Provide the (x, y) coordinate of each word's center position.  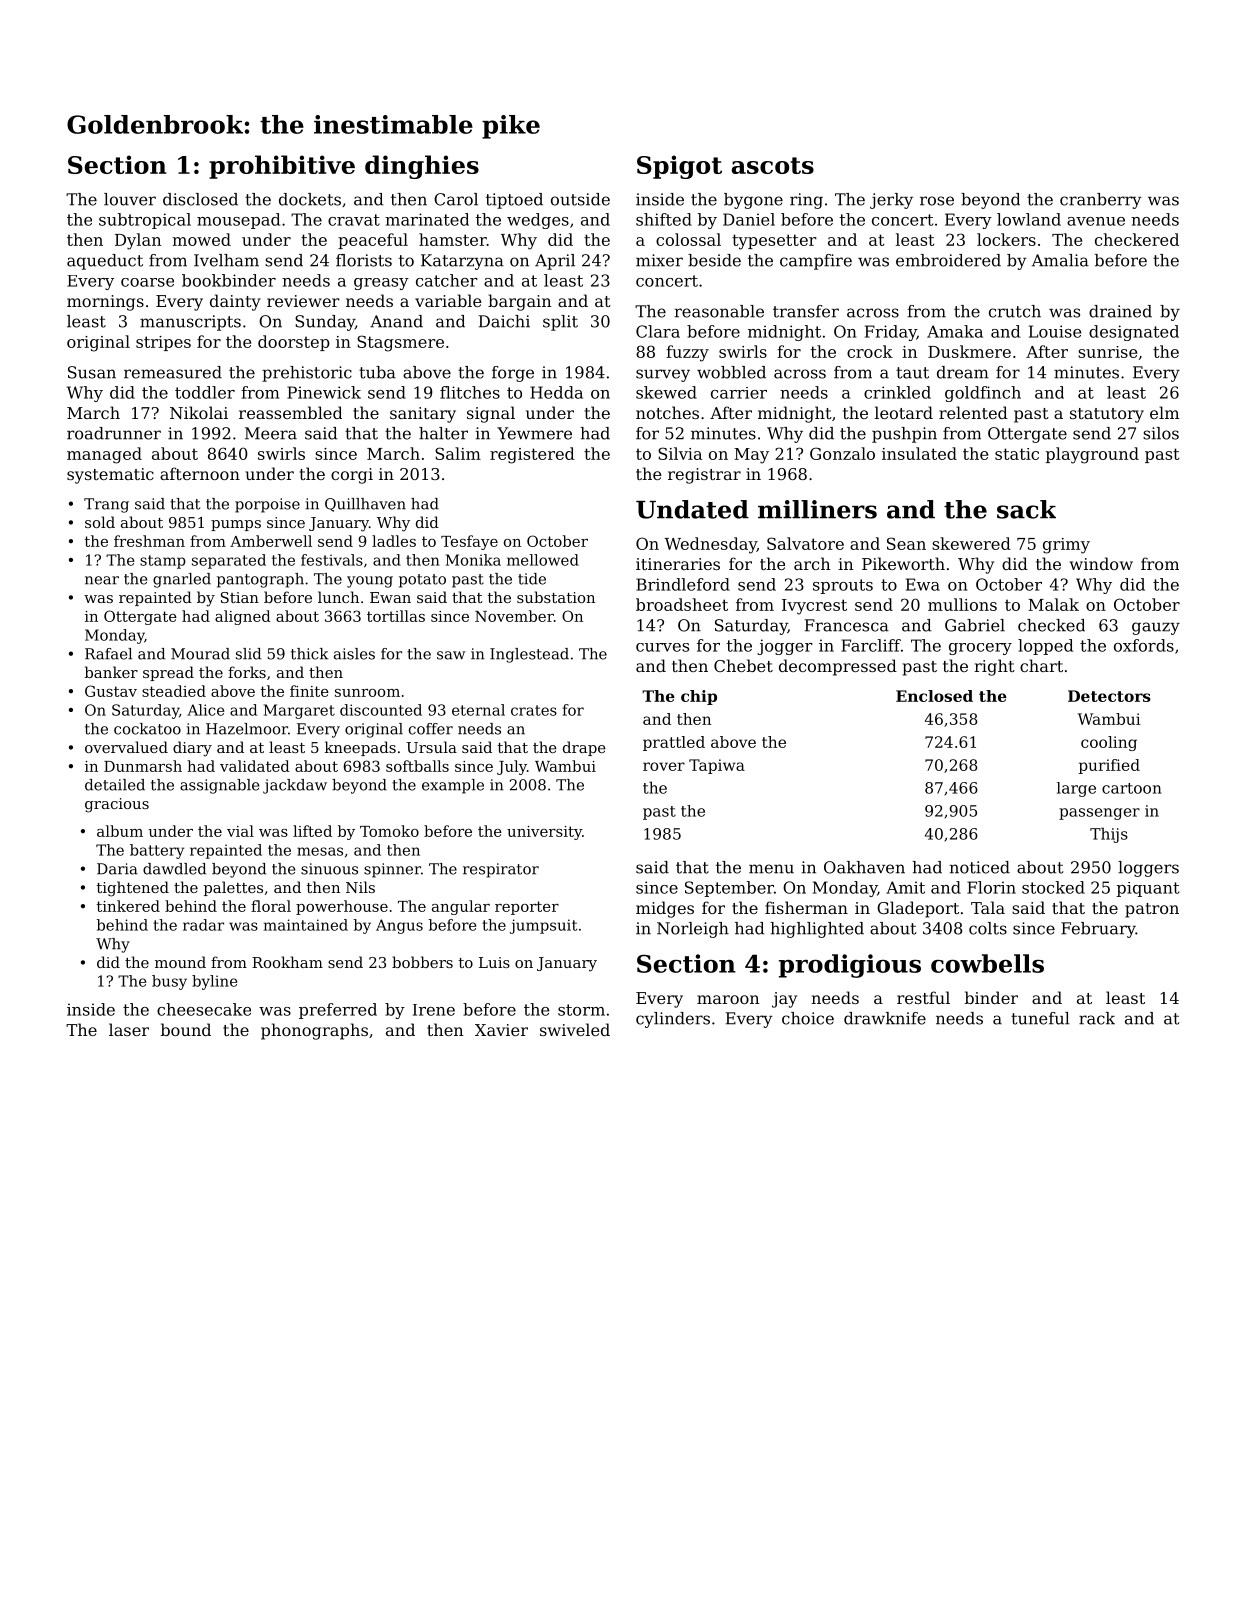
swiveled (575, 1029)
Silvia (680, 453)
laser (129, 1029)
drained (1120, 311)
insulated (919, 453)
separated (229, 561)
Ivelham (226, 260)
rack (1097, 1018)
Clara (658, 331)
